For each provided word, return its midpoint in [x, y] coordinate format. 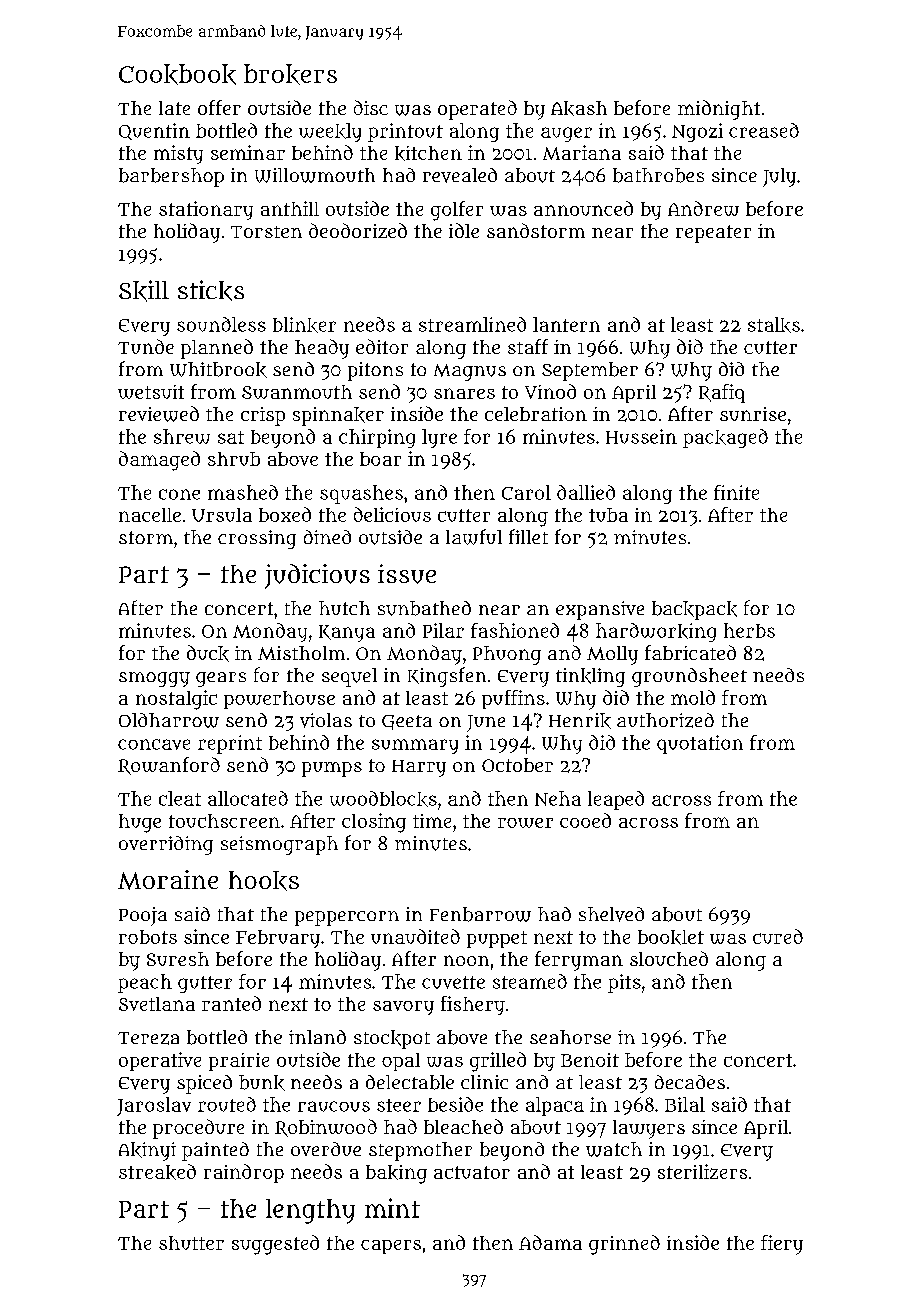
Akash [579, 108]
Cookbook [177, 74]
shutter [191, 1243]
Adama [550, 1242]
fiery [782, 1245]
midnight [719, 110]
